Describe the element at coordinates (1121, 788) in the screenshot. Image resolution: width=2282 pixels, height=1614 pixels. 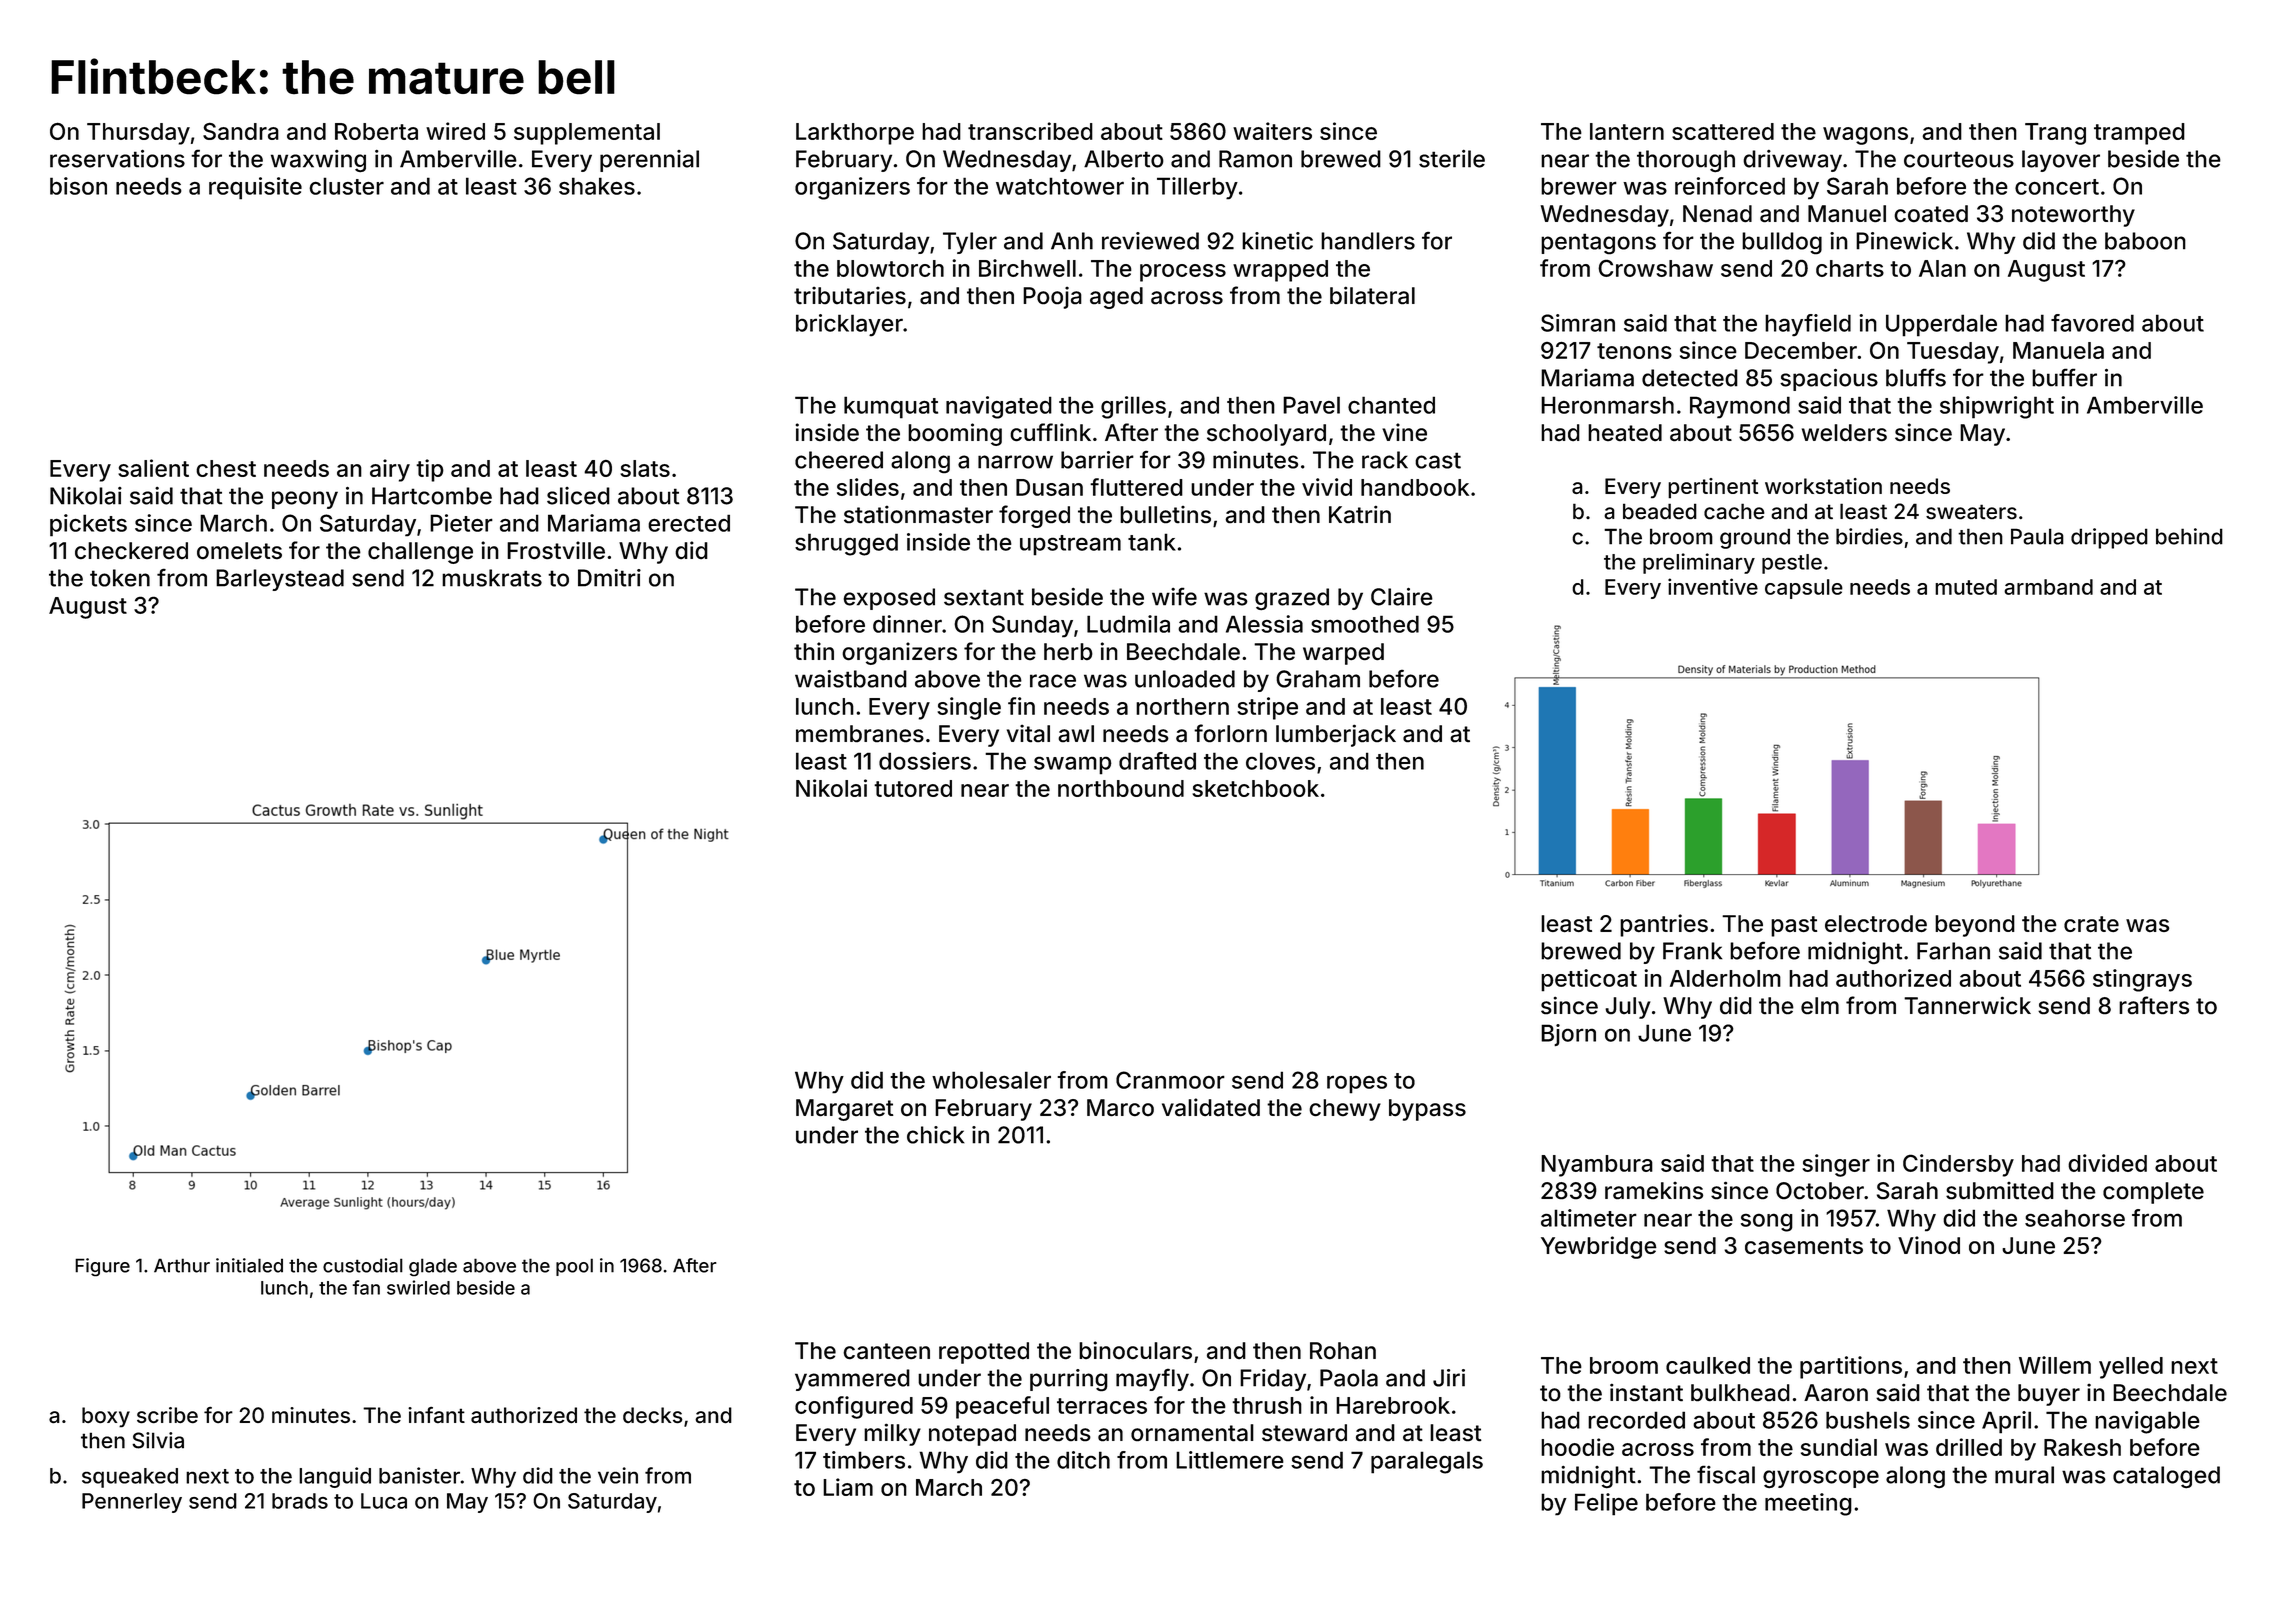
I see `northbound` at that location.
